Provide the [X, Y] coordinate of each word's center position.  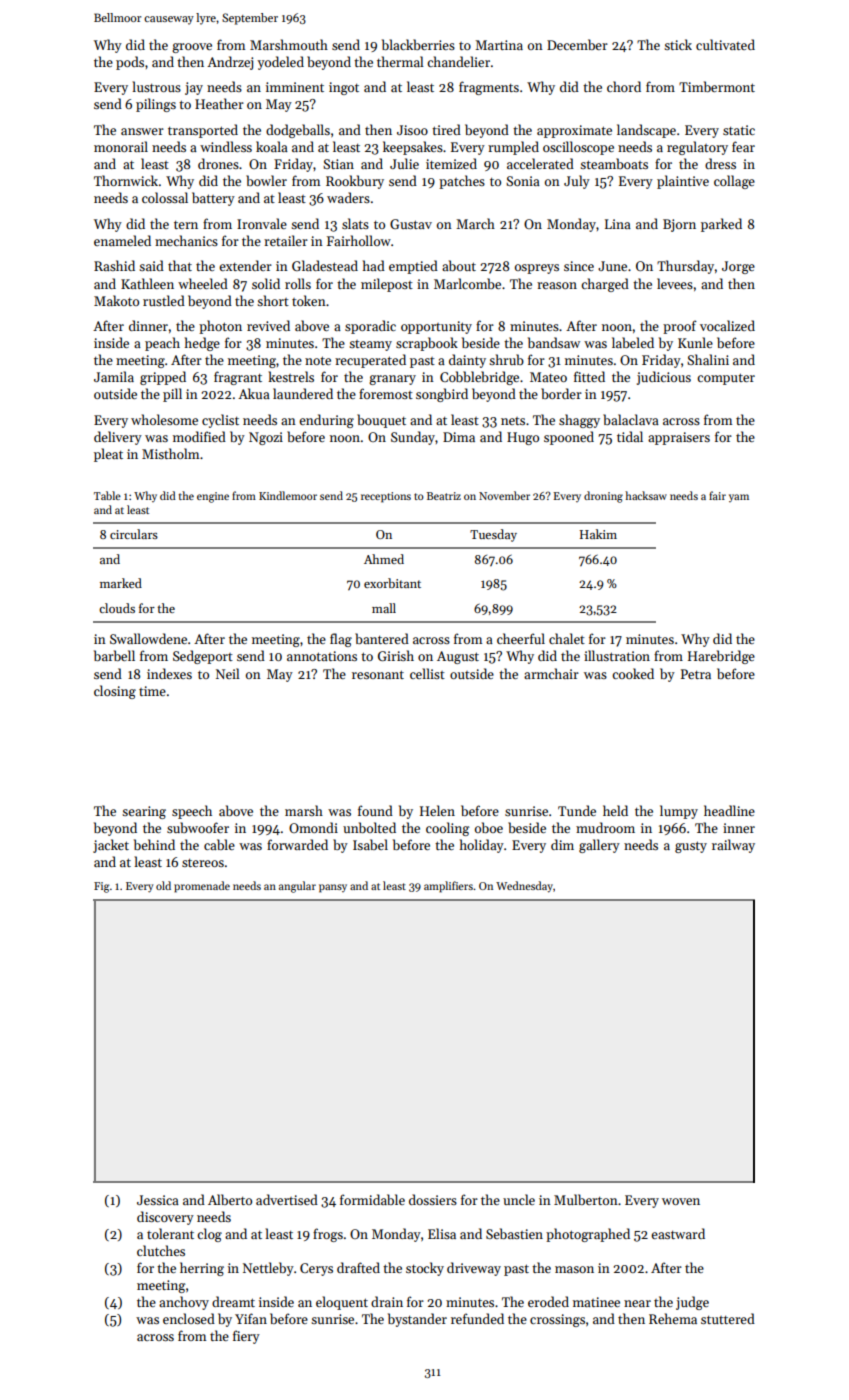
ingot [344, 88]
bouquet [381, 421]
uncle [519, 1199]
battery [213, 199]
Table [107, 495]
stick [678, 44]
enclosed [189, 1318]
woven [681, 1201]
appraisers [679, 438]
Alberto [230, 1199]
